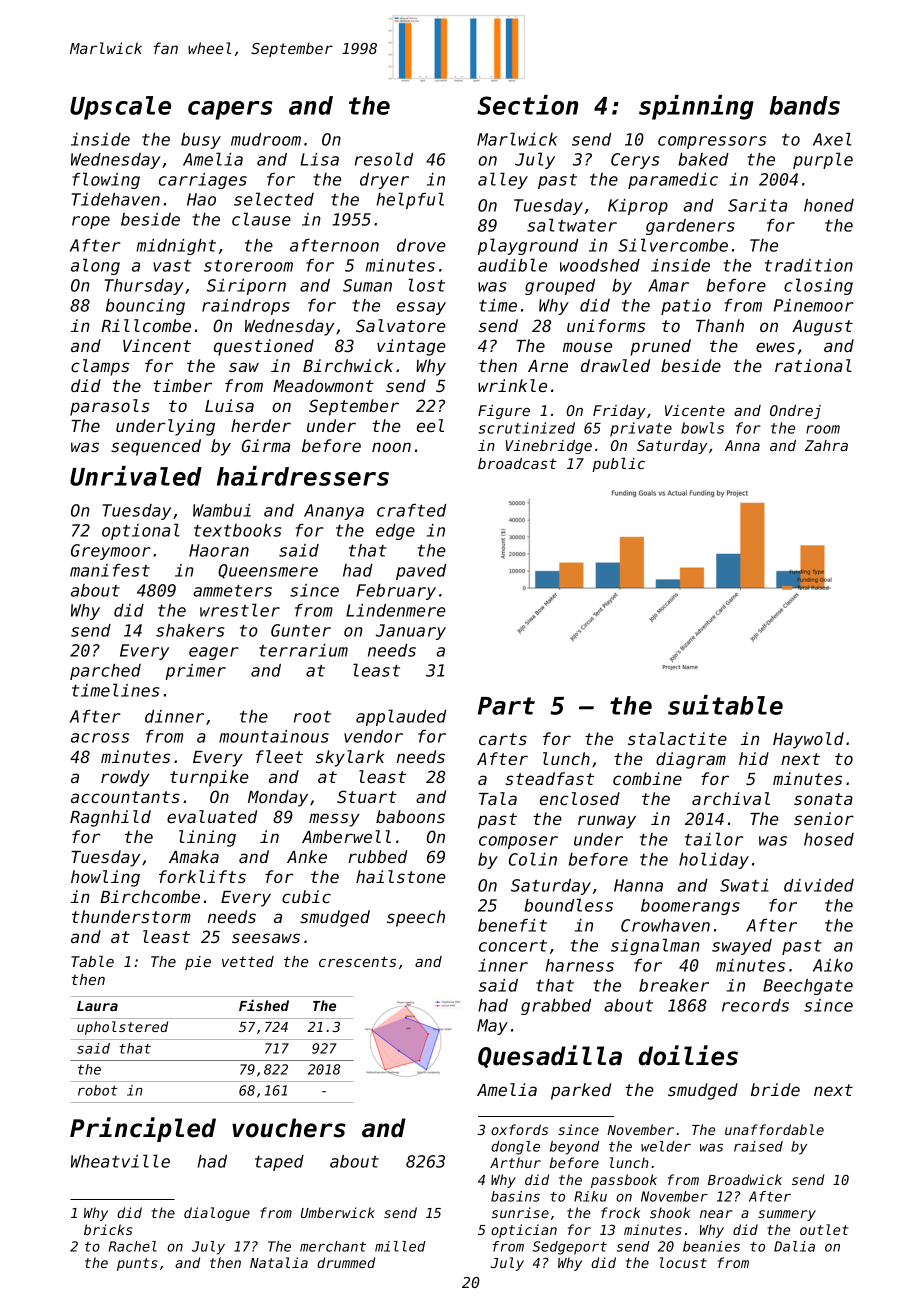  I want to click on bands, so click(805, 105).
